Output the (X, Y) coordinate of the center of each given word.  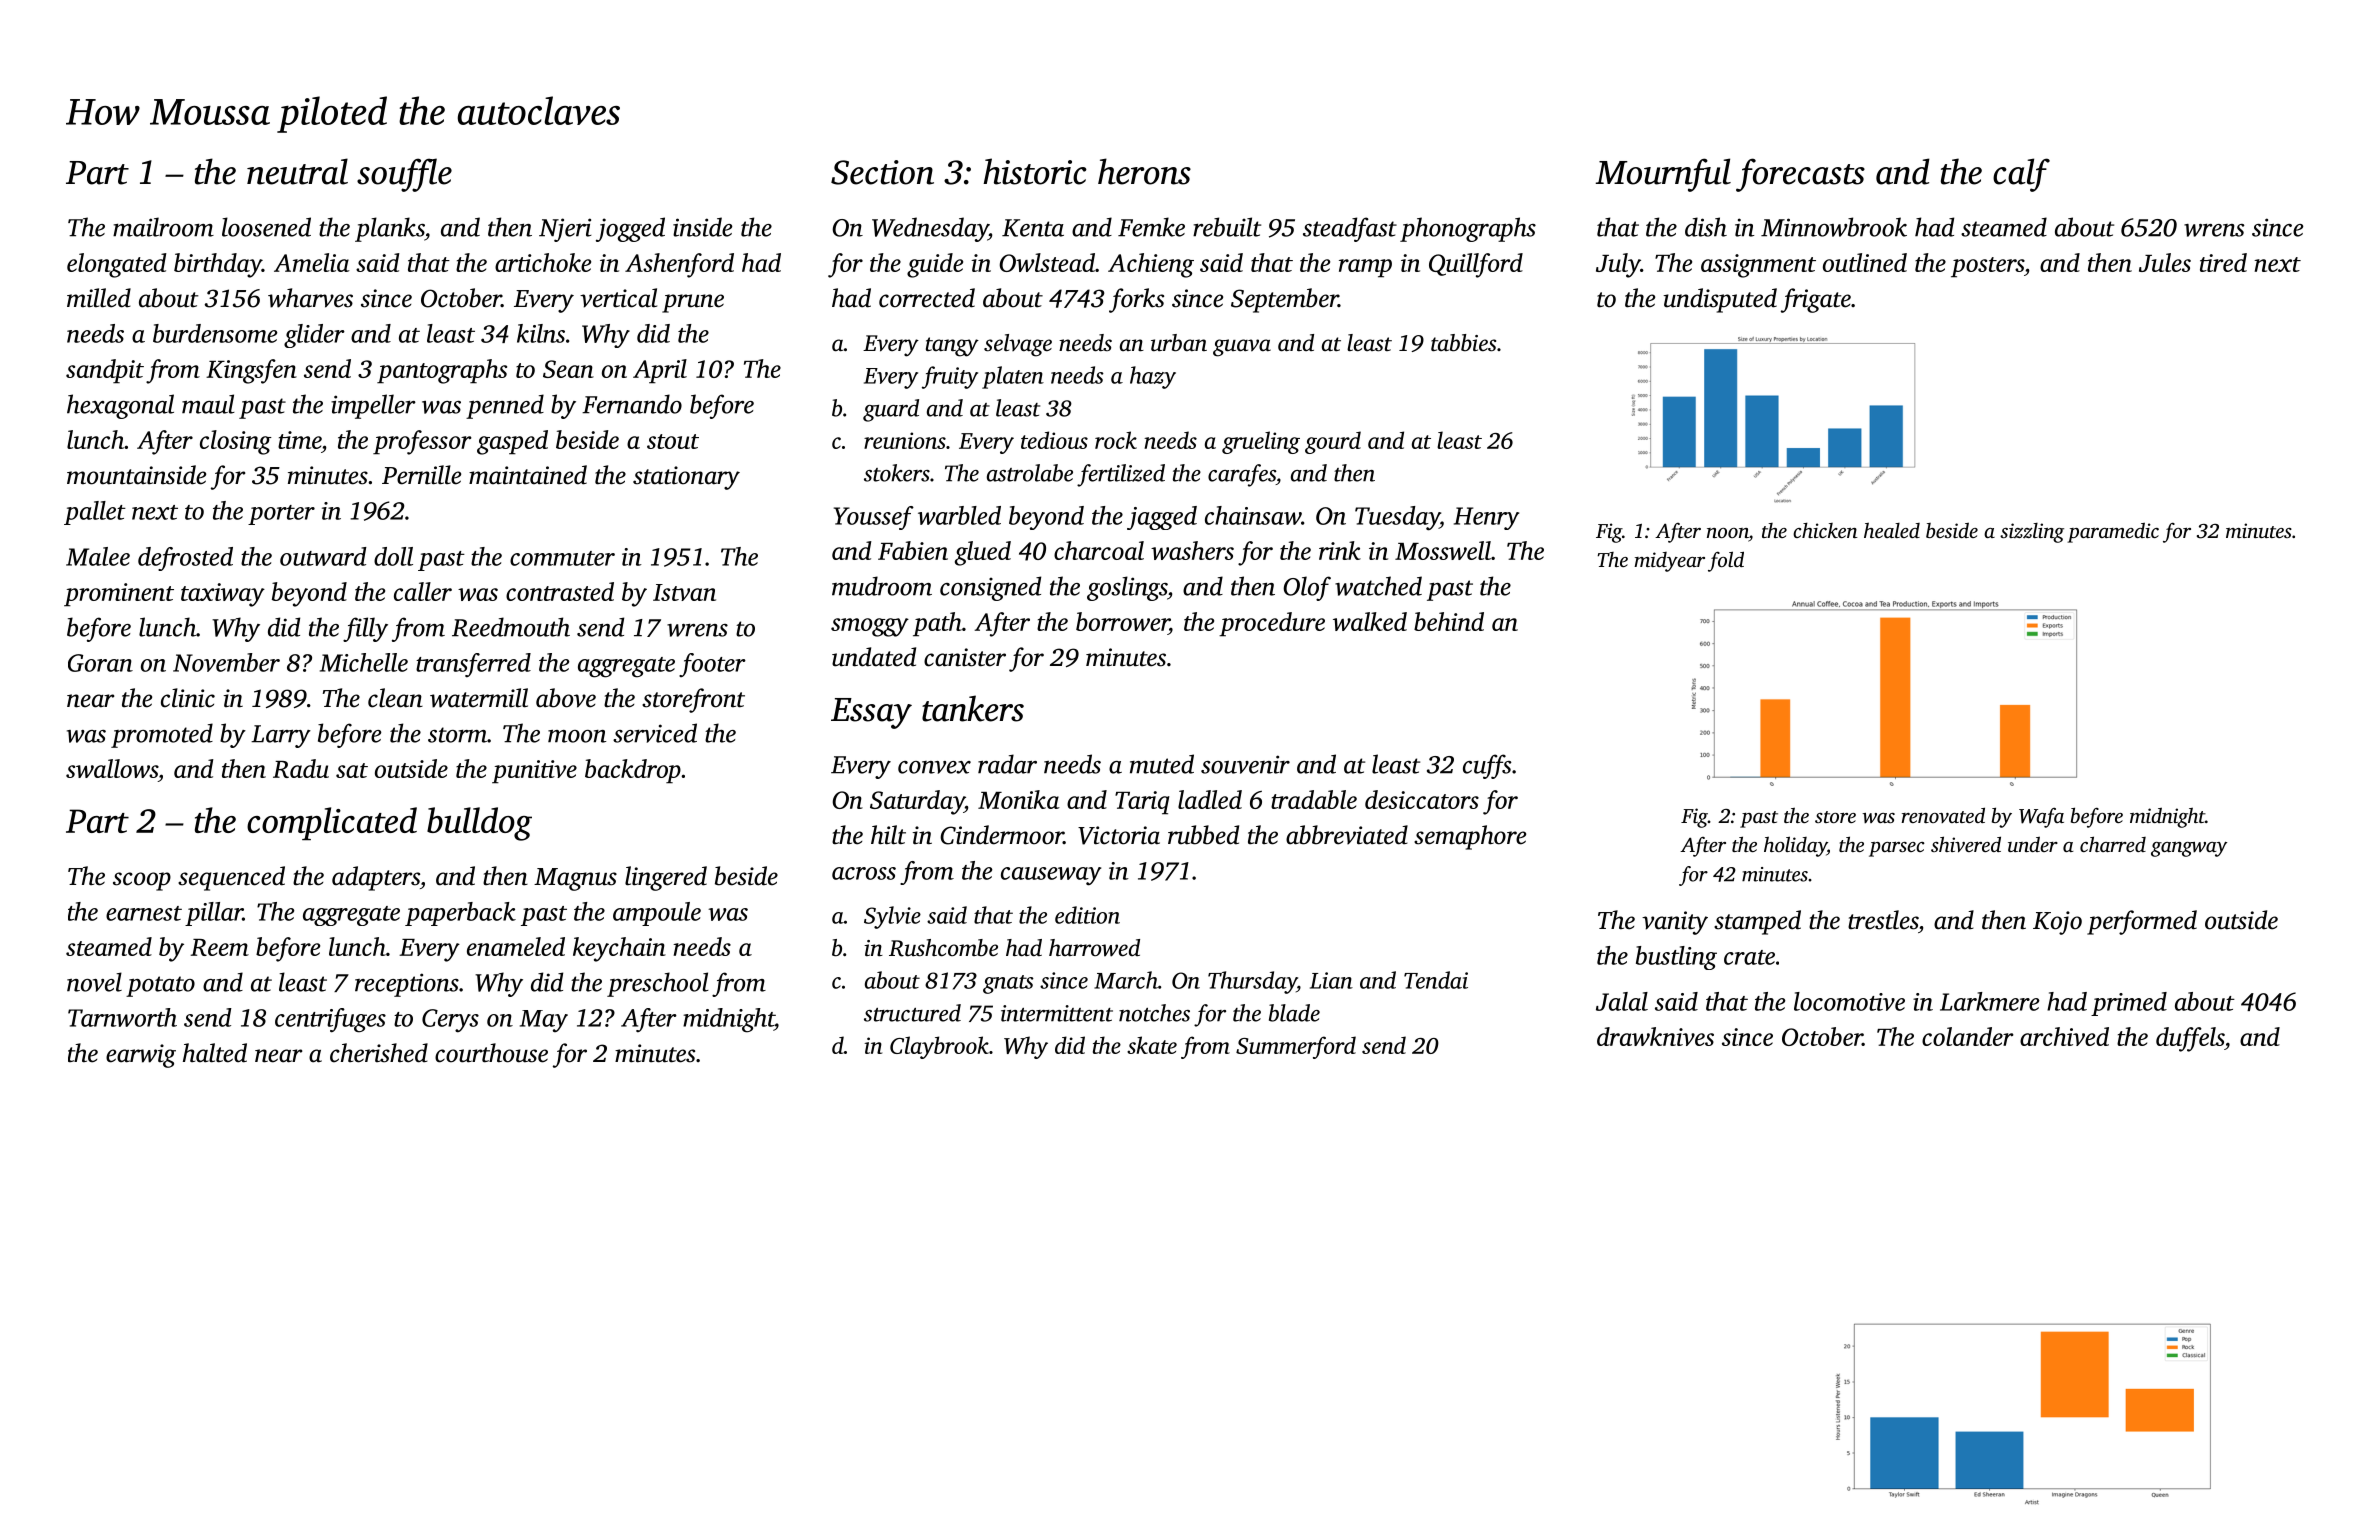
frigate (1816, 300)
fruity (950, 377)
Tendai (1436, 980)
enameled (516, 946)
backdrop (633, 771)
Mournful (1663, 175)
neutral (297, 171)
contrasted (560, 591)
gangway (2189, 849)
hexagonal (120, 406)
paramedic (2113, 532)
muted (1162, 764)
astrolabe (1030, 473)
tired (2223, 262)
